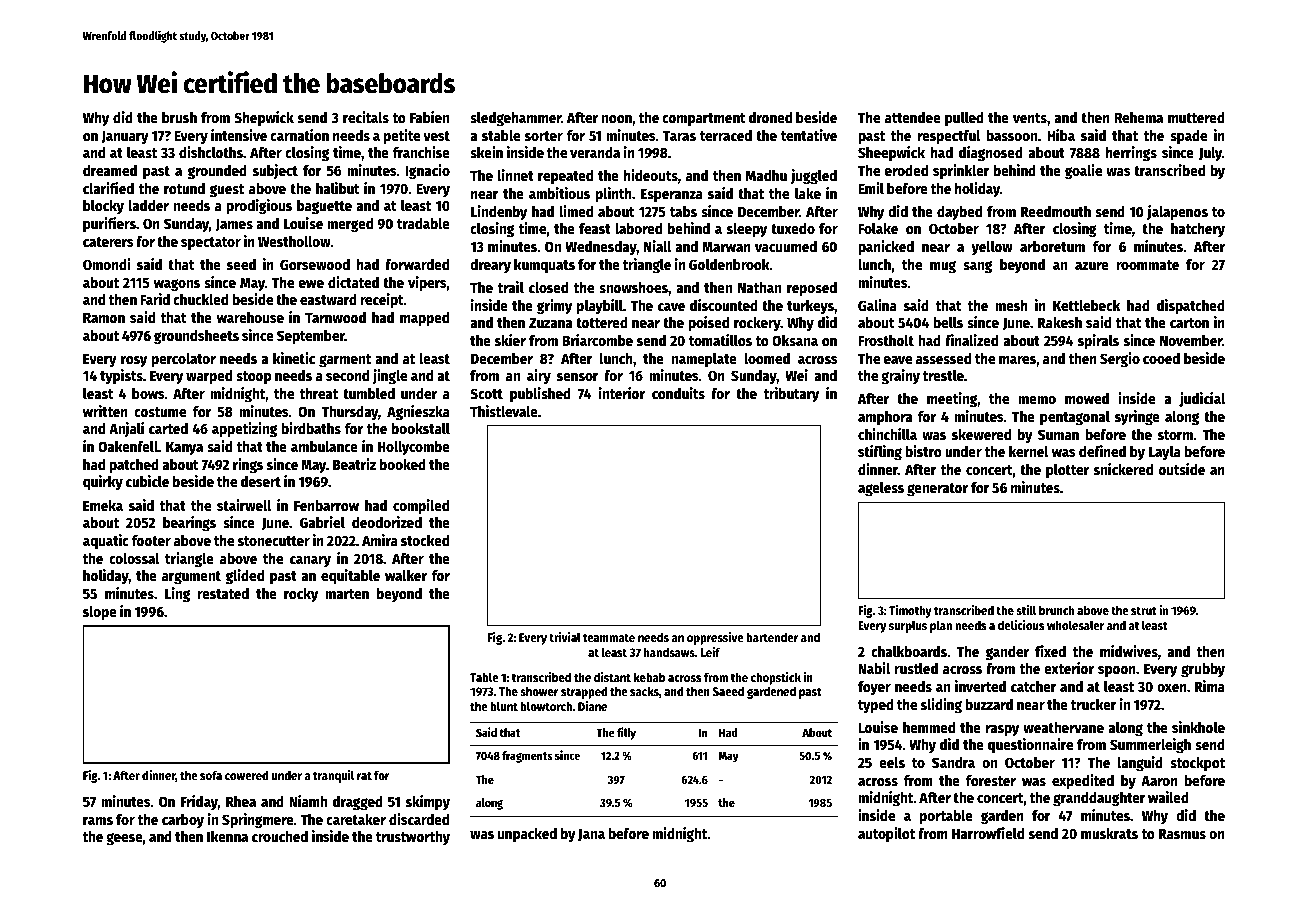 The image size is (1308, 924). Describe the element at coordinates (98, 821) in the screenshot. I see `rams` at that location.
